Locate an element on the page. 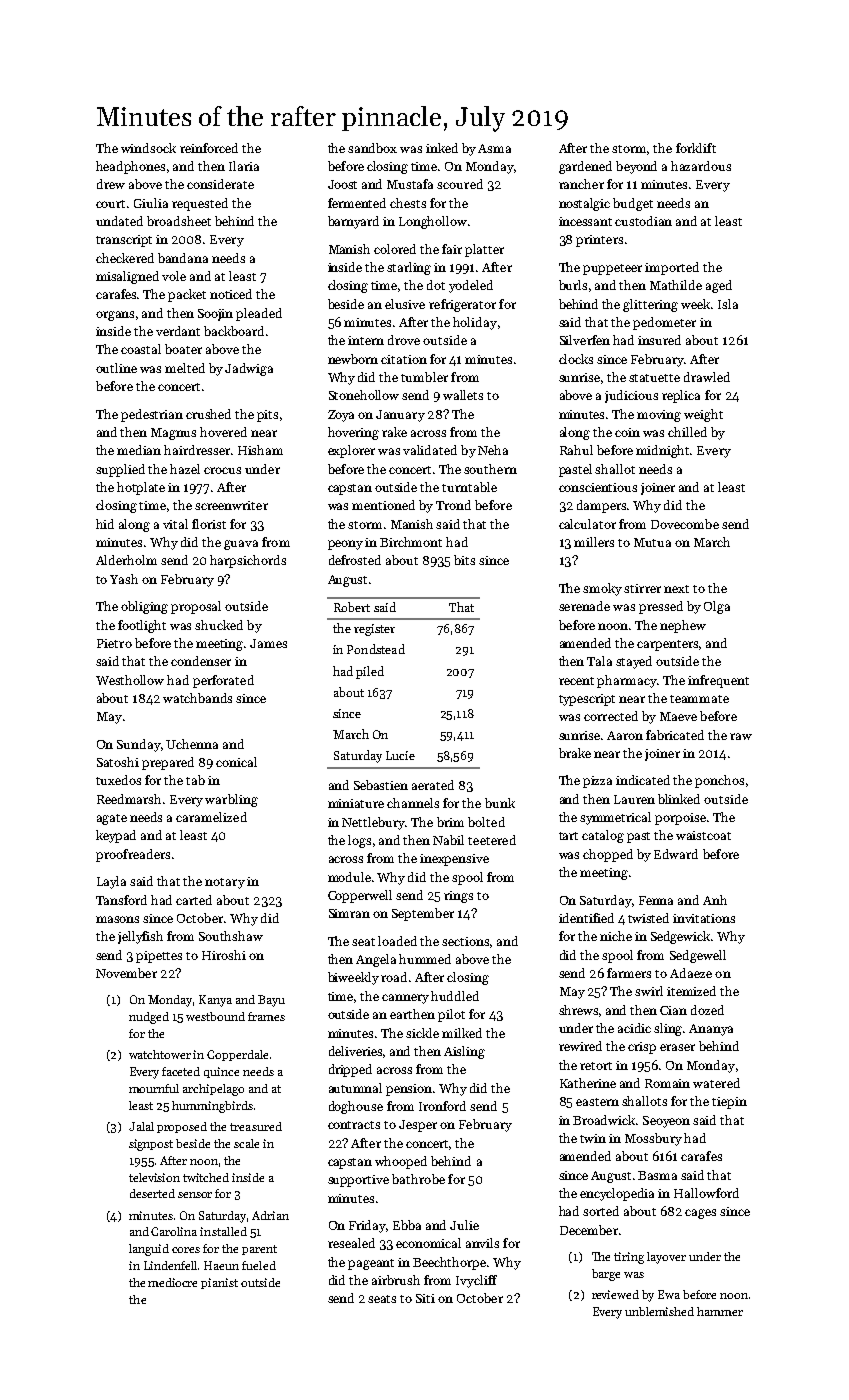 The width and height of the document is (849, 1400). reinforced is located at coordinates (209, 148).
